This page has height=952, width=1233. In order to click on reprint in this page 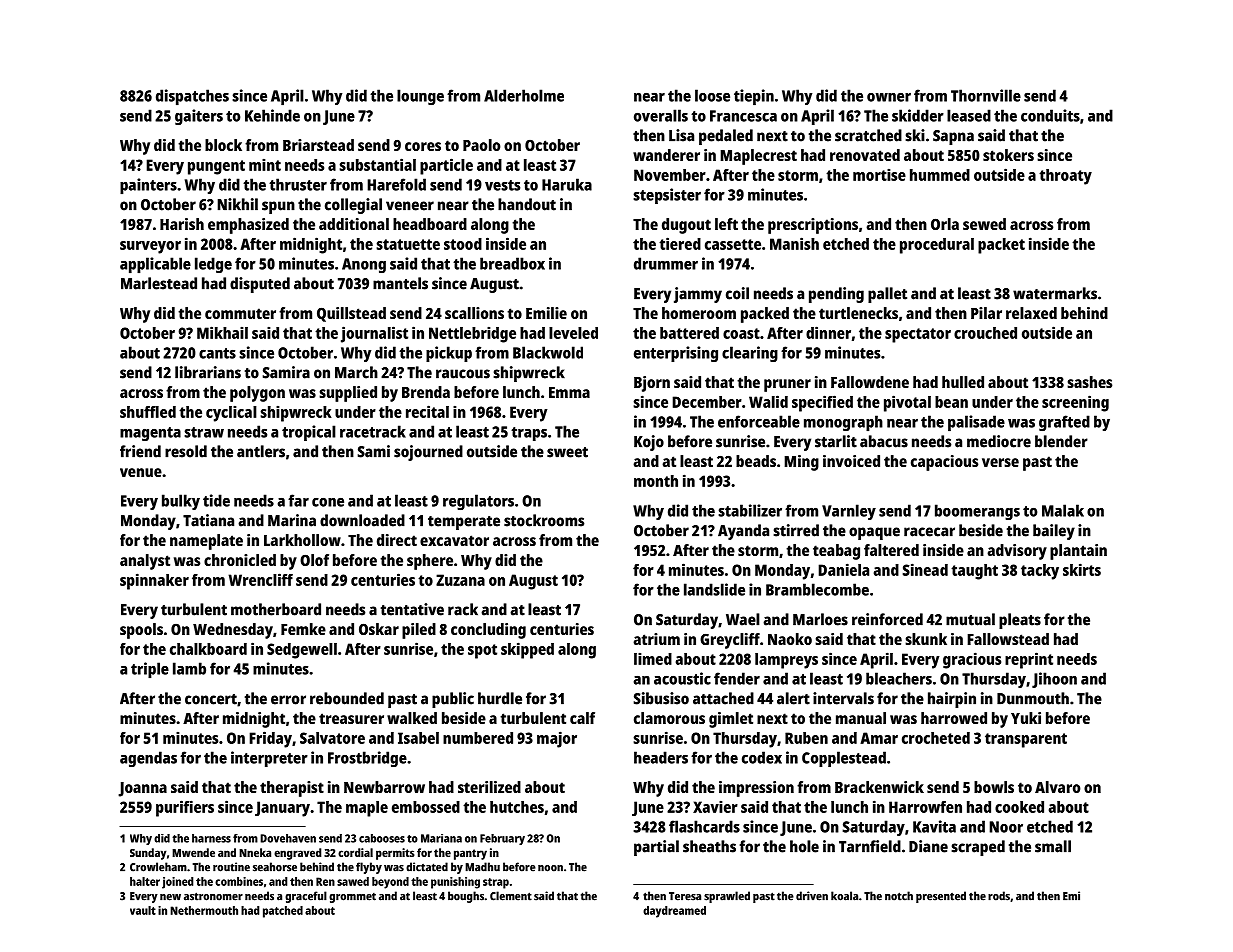, I will do `click(1029, 660)`.
